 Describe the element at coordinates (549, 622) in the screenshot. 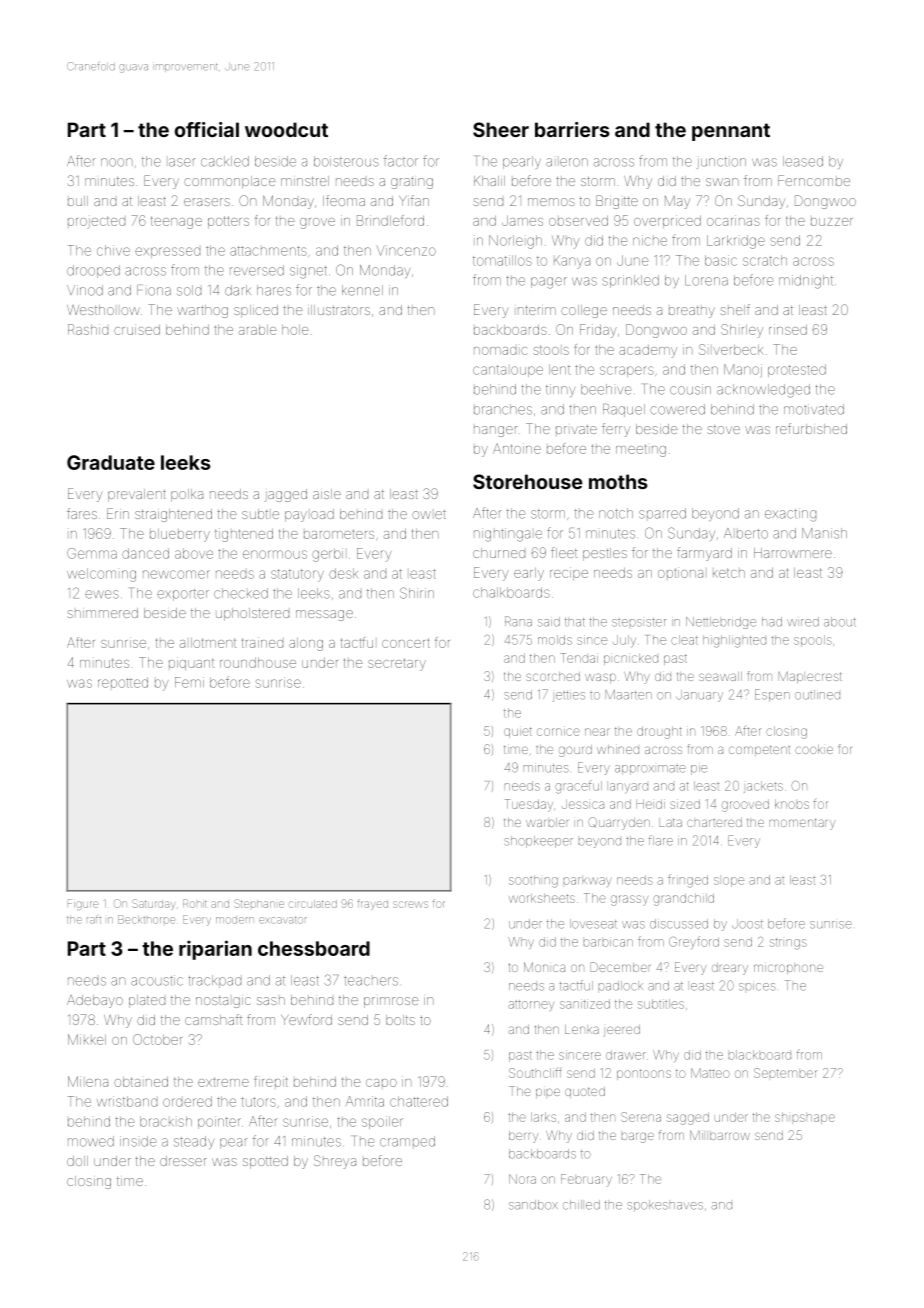

I see `said` at that location.
